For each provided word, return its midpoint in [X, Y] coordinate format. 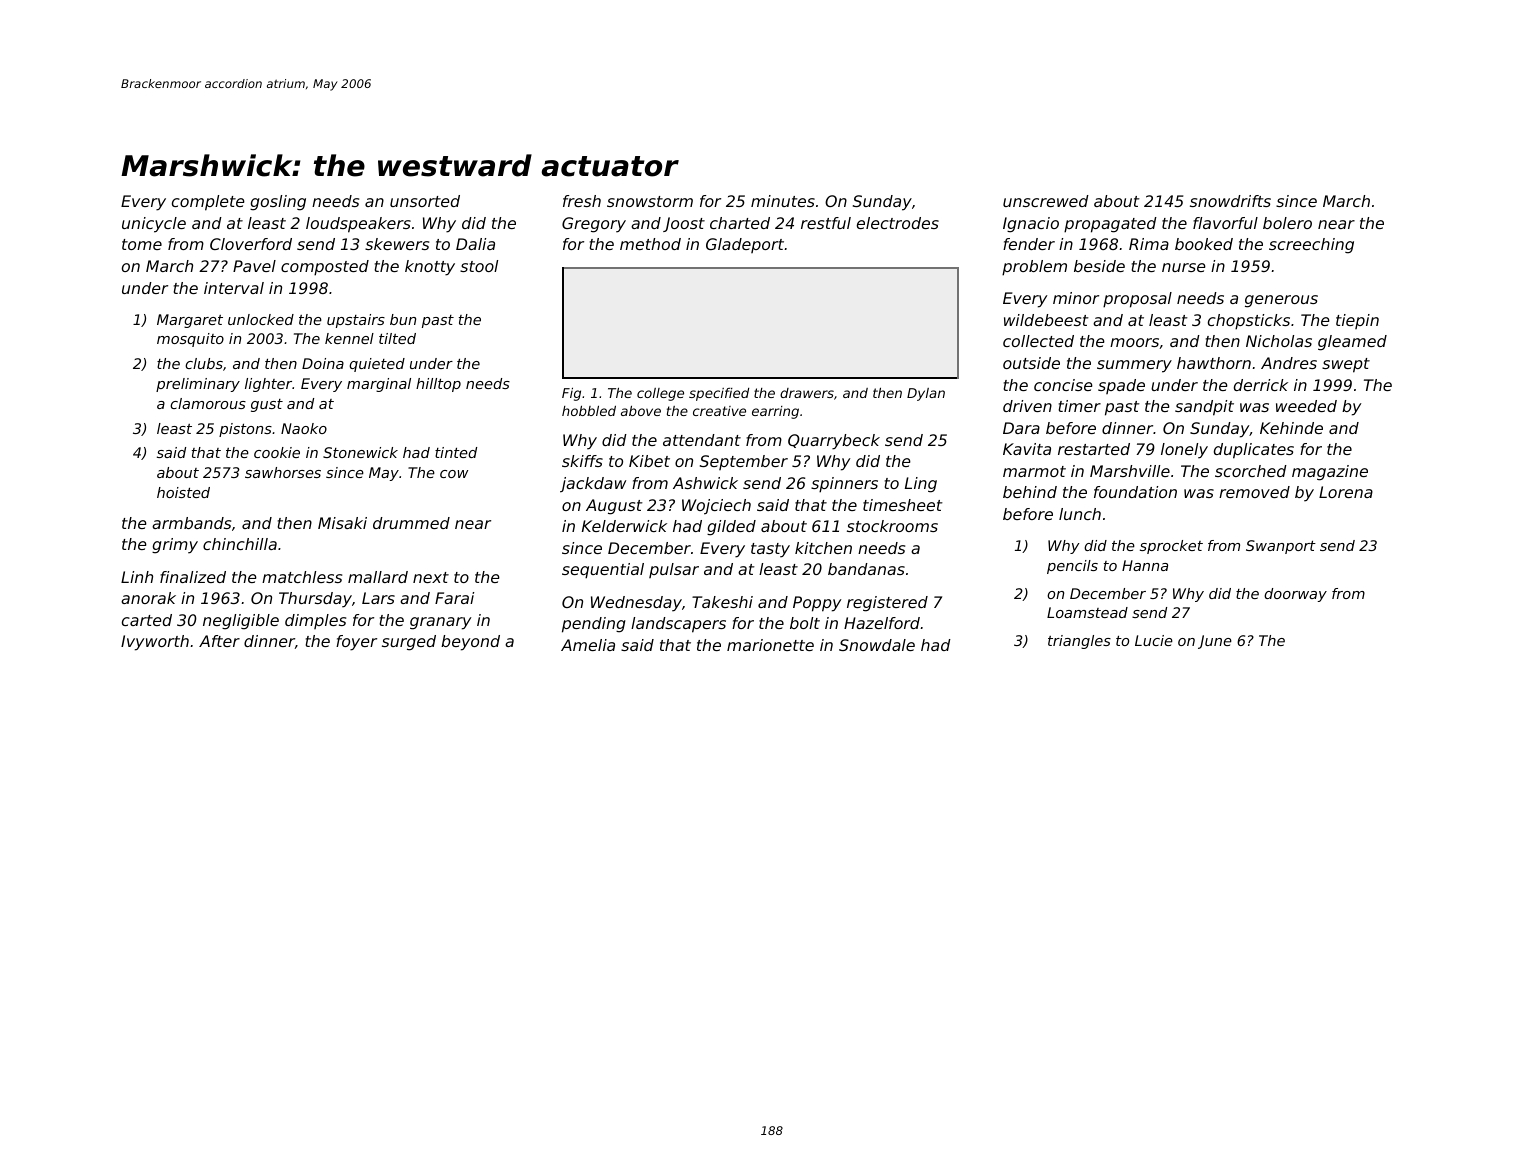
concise [1063, 385]
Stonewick [360, 452]
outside [1031, 363]
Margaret [190, 321]
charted [740, 223]
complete [208, 203]
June [1215, 642]
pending [594, 625]
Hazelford [882, 623]
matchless [302, 577]
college [660, 394]
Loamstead [1087, 612]
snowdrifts [1230, 201]
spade [1121, 386]
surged [409, 643]
